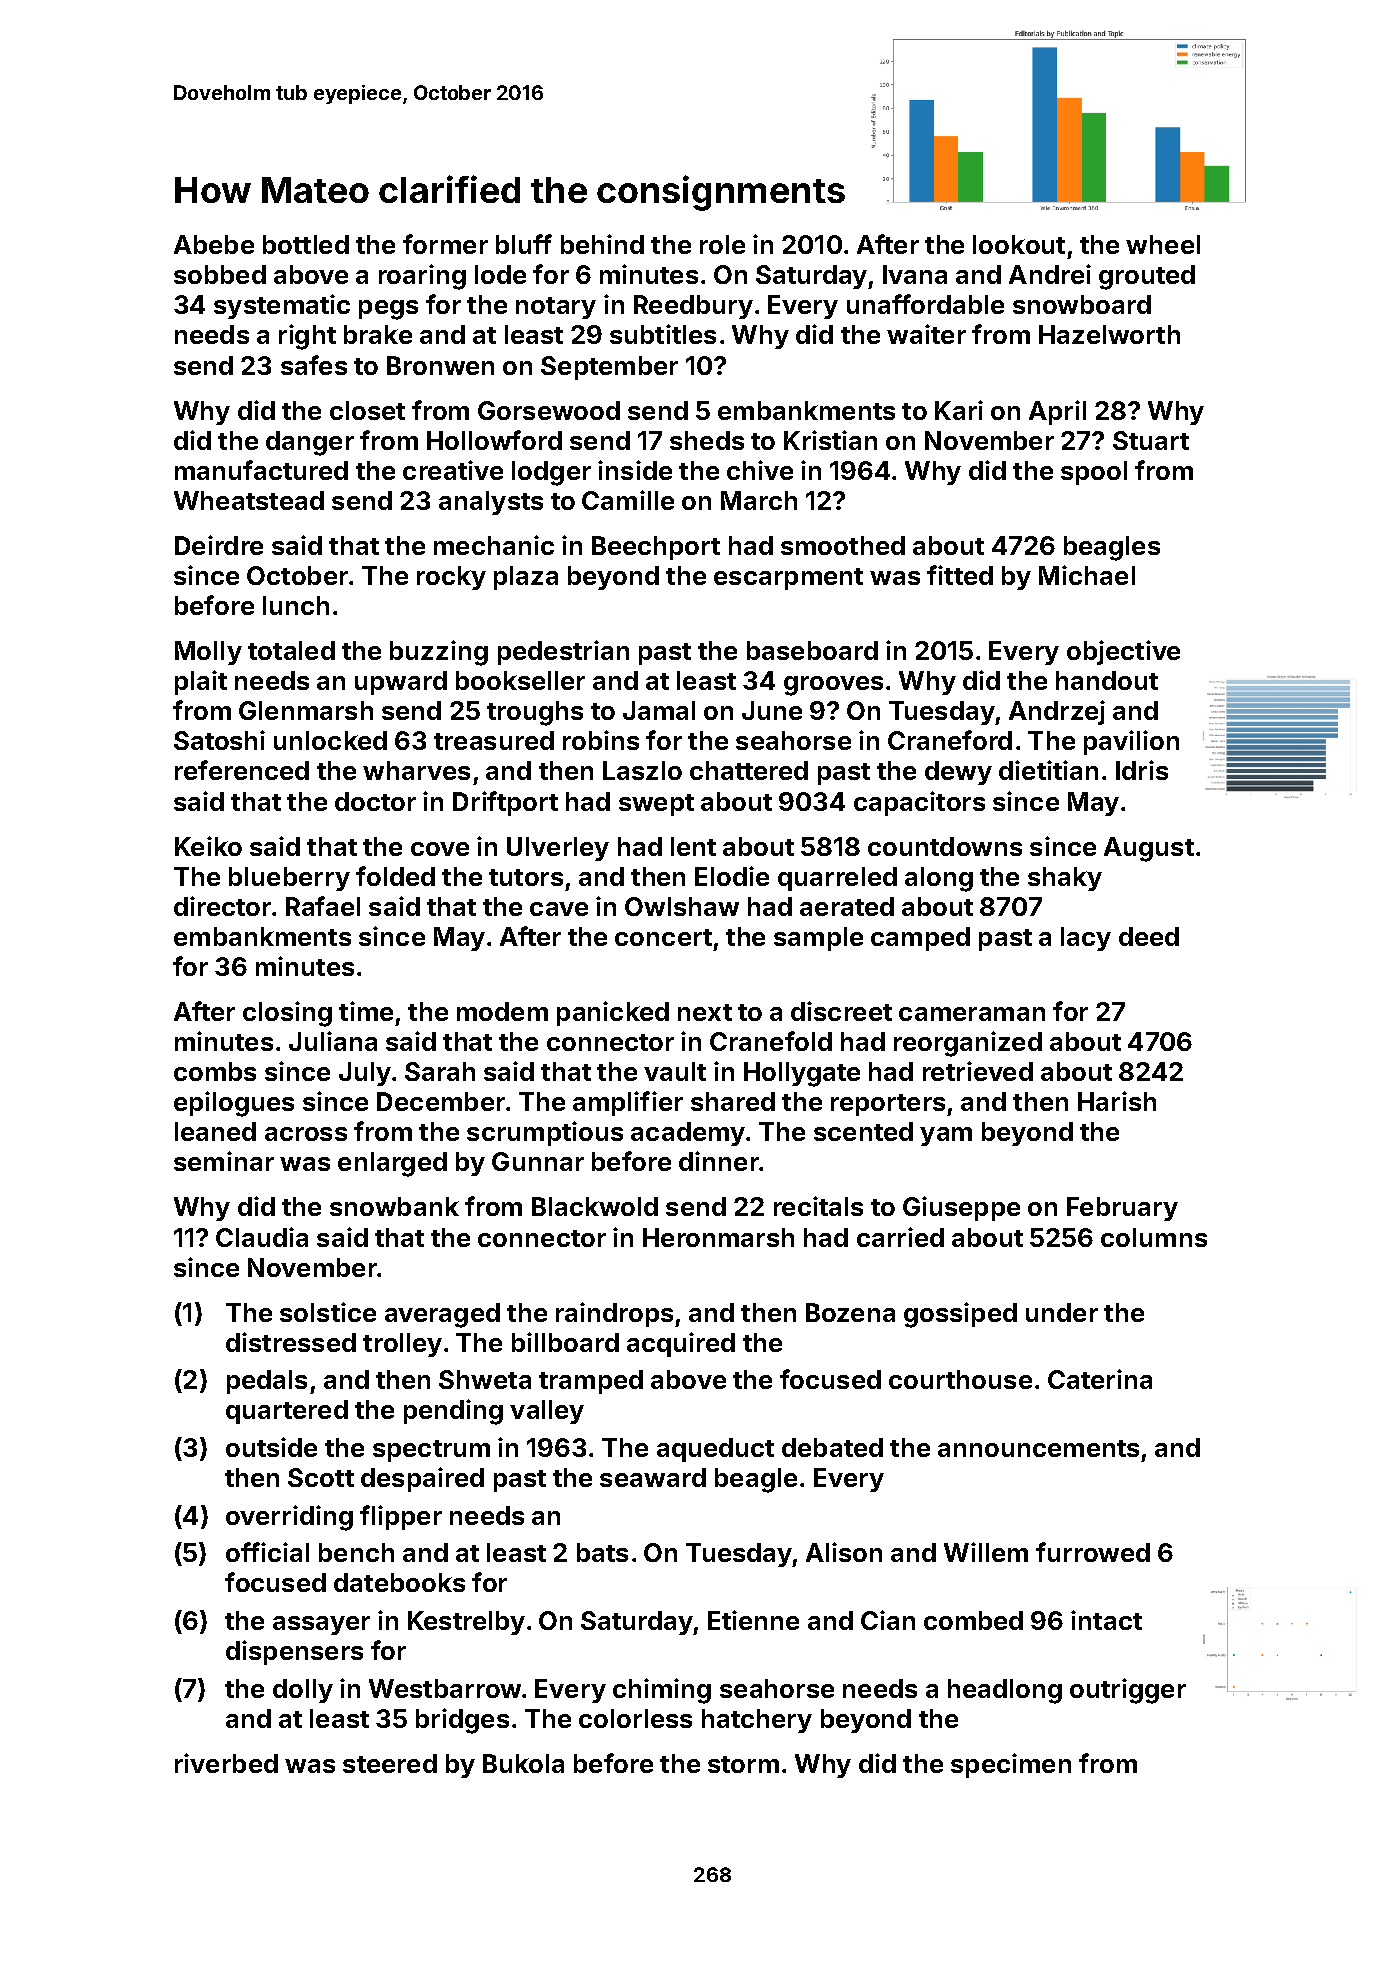 The height and width of the page is (1969, 1386). Describe the element at coordinates (215, 1071) in the page. I see `combs` at that location.
